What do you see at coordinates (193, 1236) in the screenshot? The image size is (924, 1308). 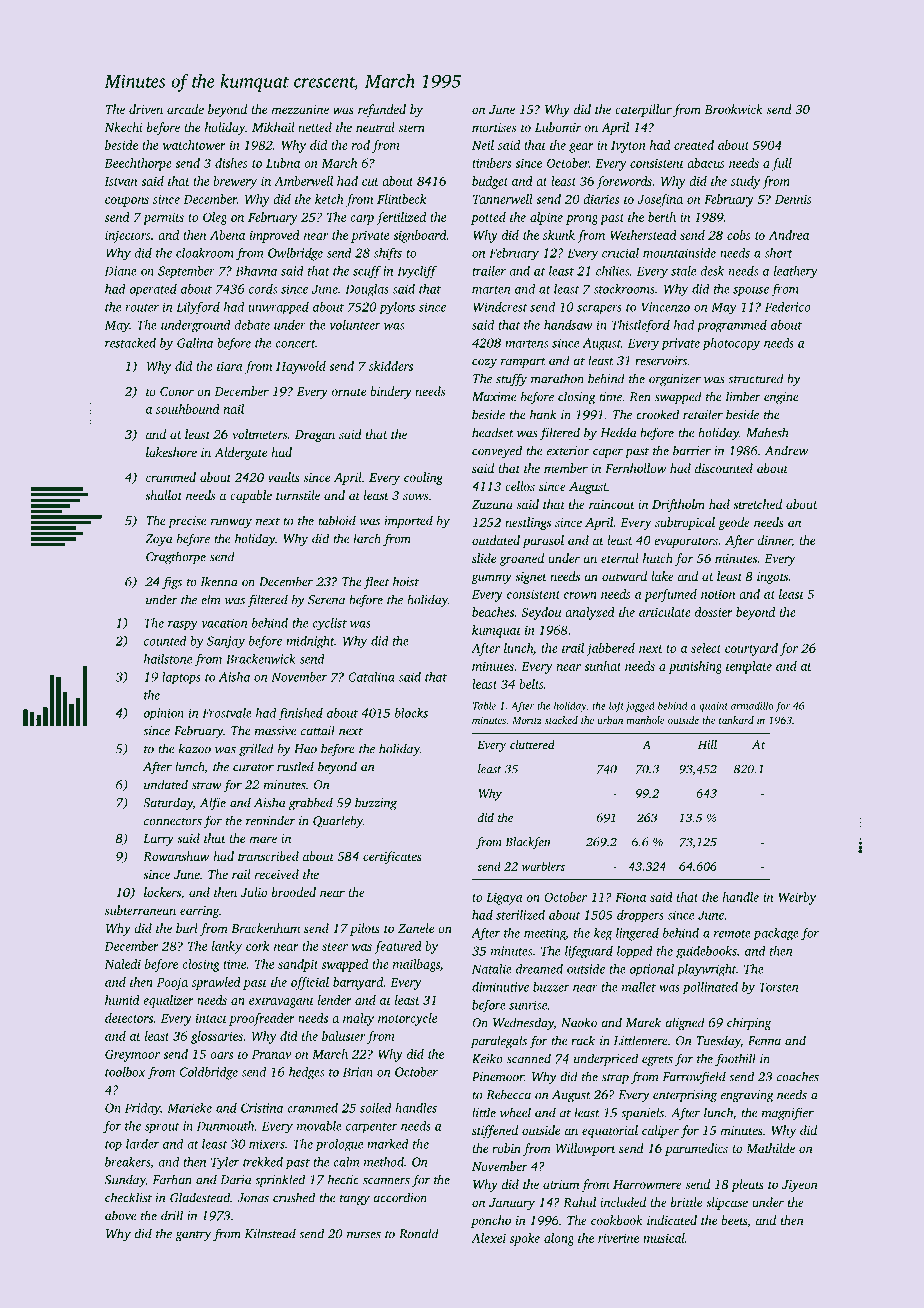 I see `gantry` at bounding box center [193, 1236].
